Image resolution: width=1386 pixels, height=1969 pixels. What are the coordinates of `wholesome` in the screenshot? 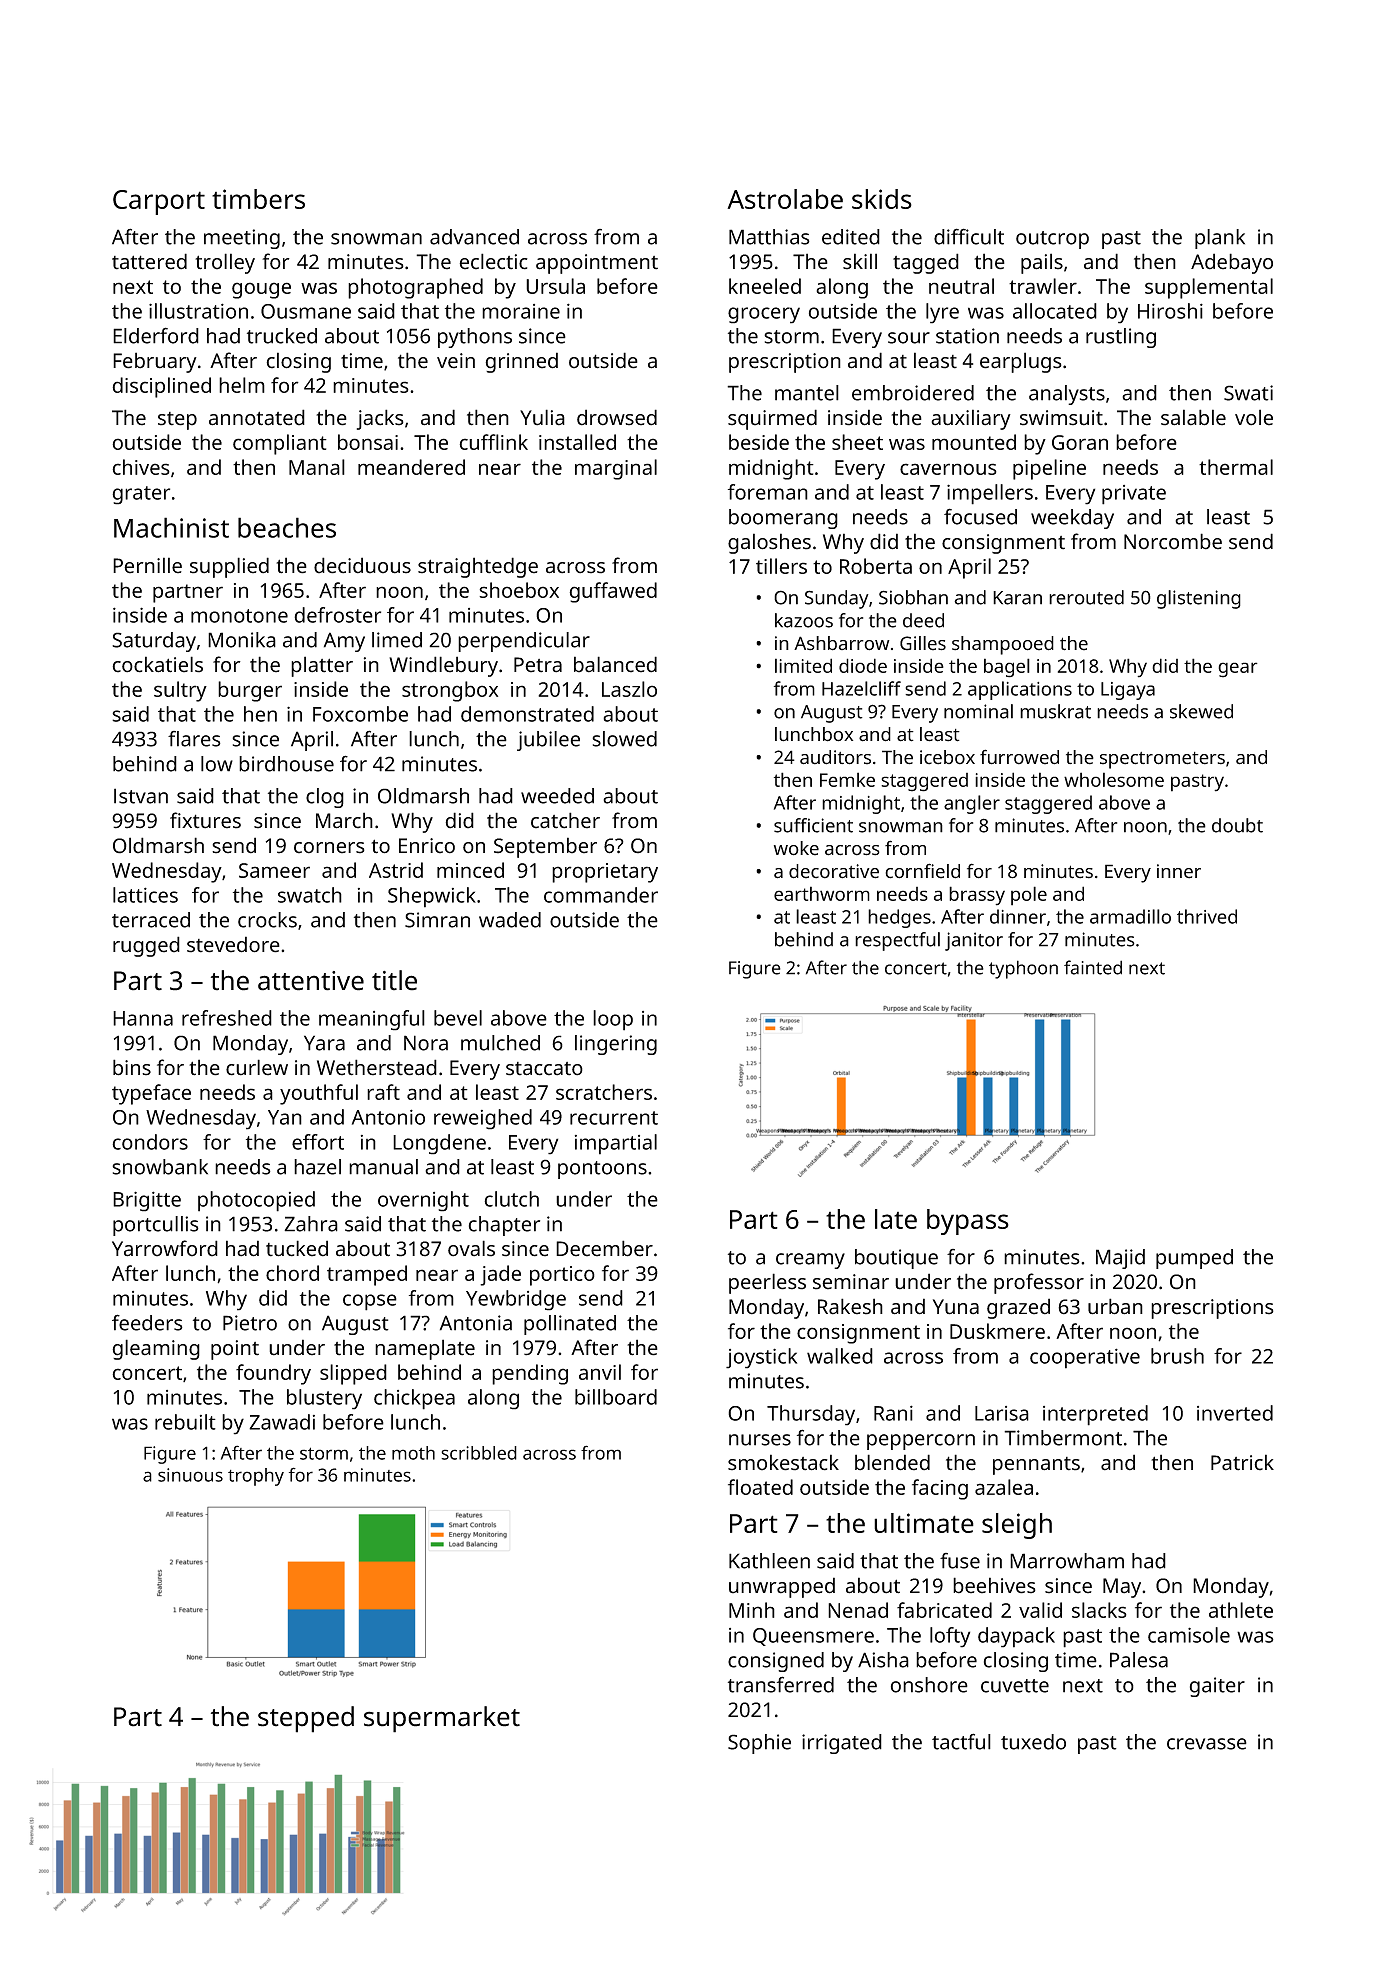 It's located at (1114, 779).
